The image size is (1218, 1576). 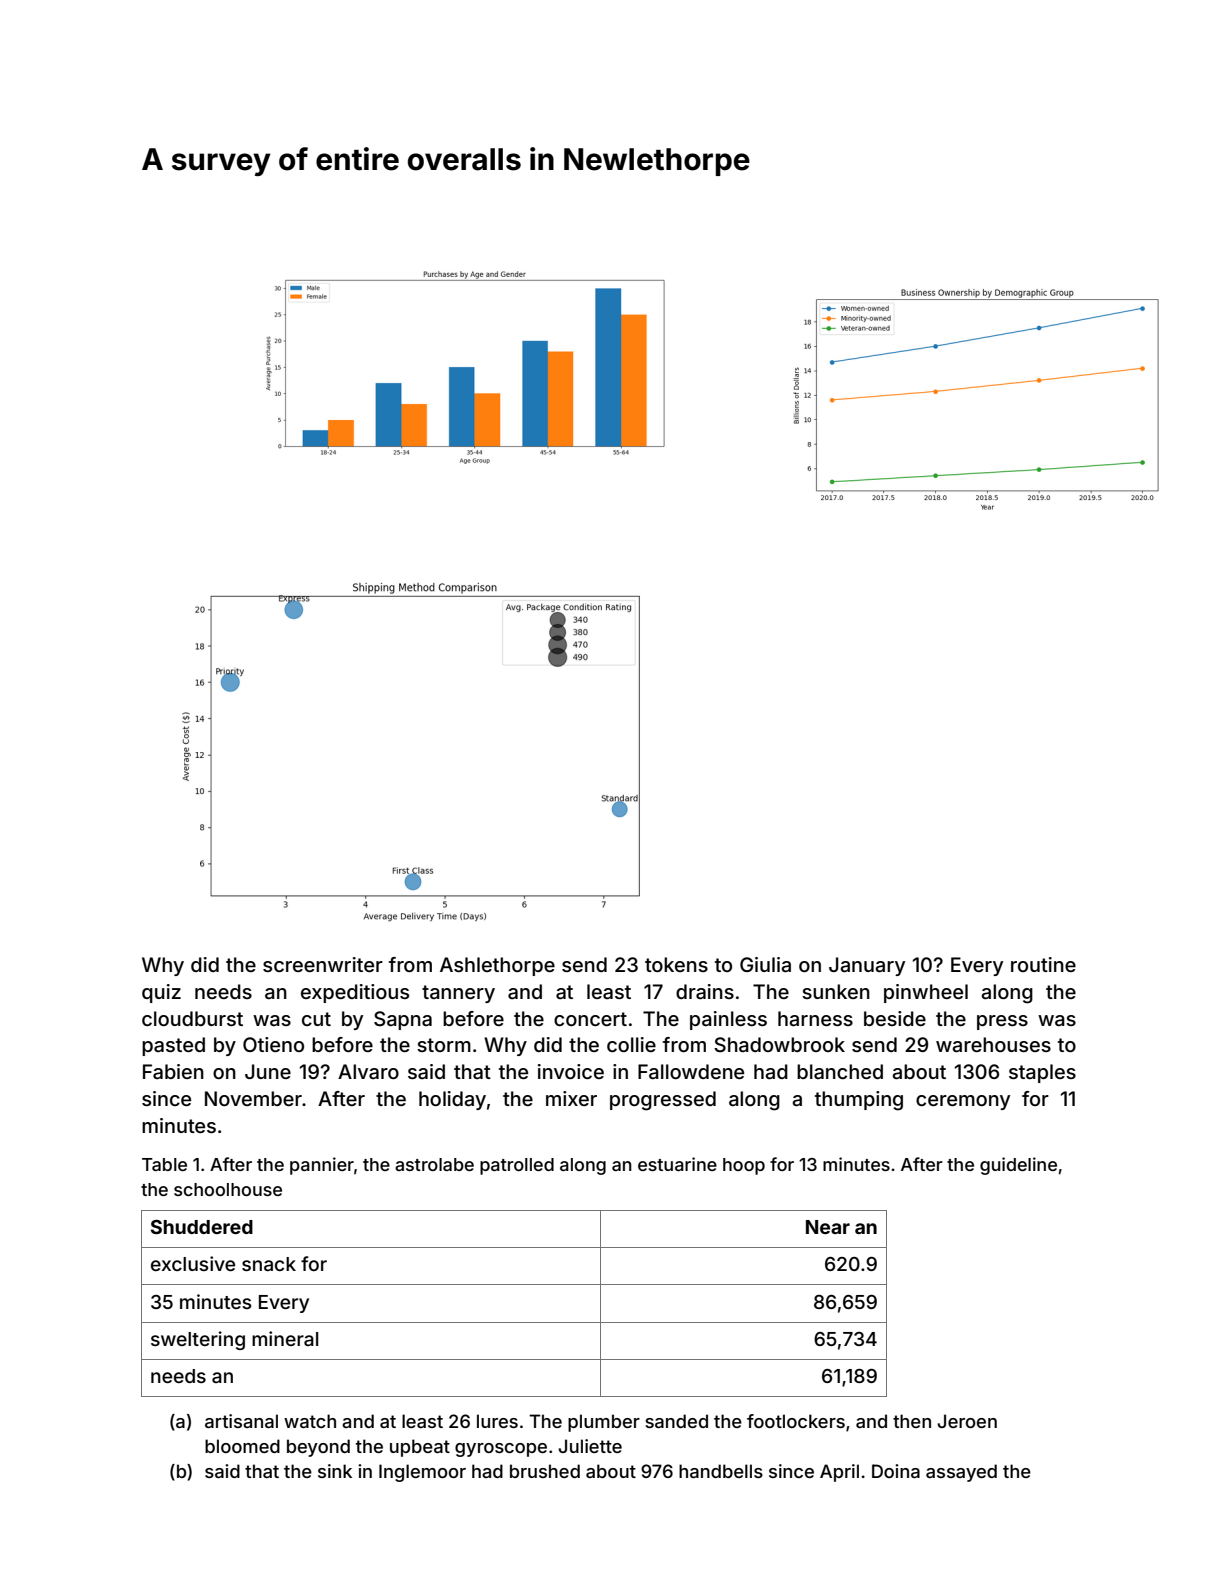 What do you see at coordinates (590, 1019) in the page?
I see `concert` at bounding box center [590, 1019].
